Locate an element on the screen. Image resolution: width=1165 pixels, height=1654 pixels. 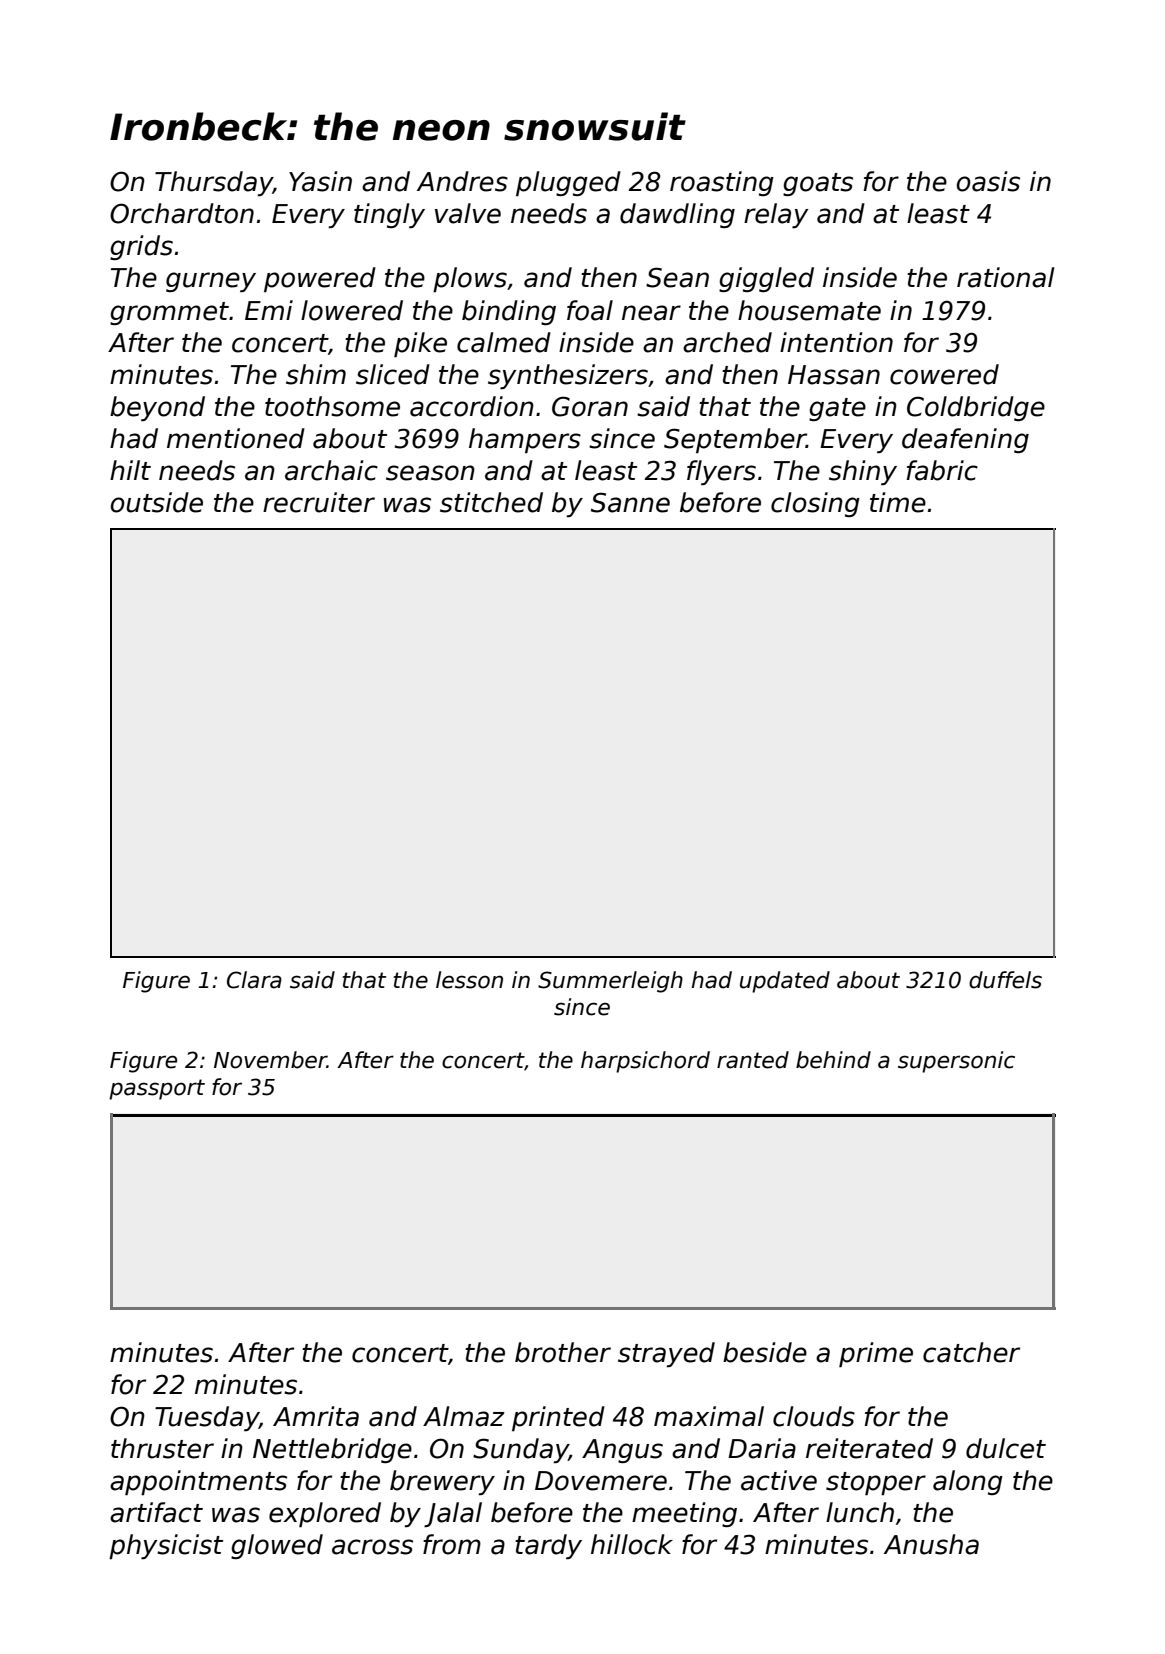
duffels is located at coordinates (1005, 980).
